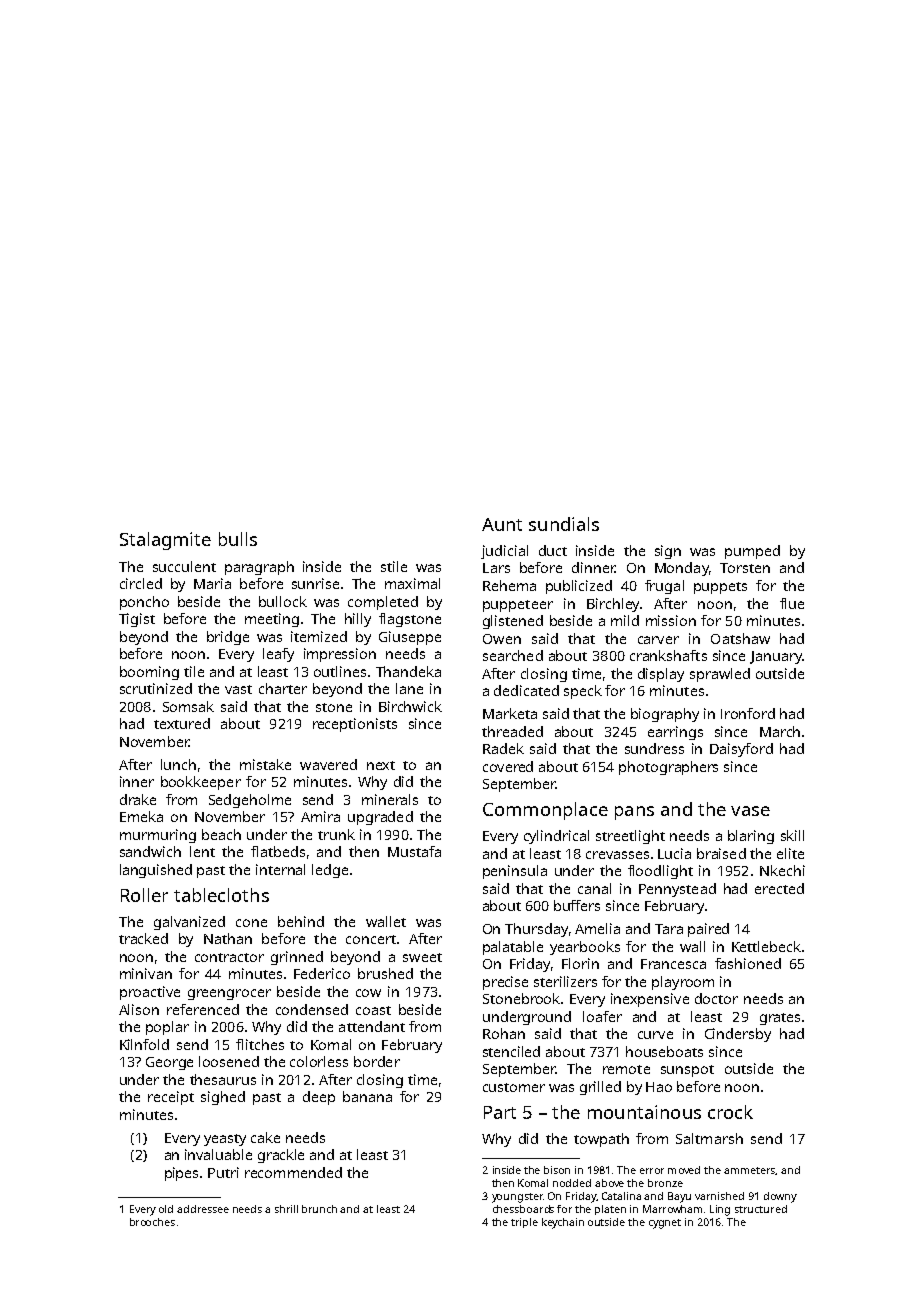 The width and height of the document is (924, 1308). Describe the element at coordinates (626, 1069) in the document. I see `remote` at that location.
